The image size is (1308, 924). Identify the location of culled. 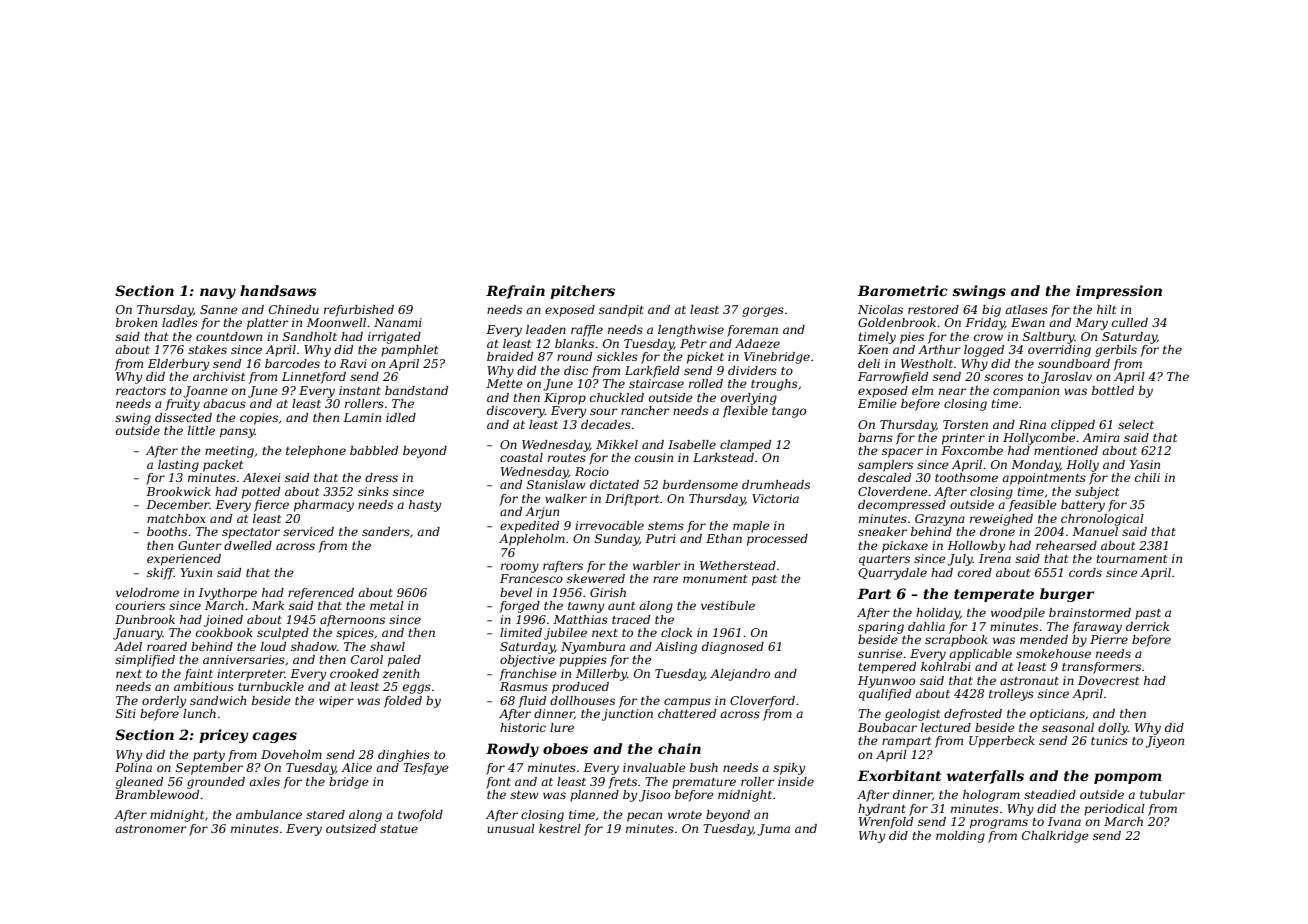
(1130, 322).
